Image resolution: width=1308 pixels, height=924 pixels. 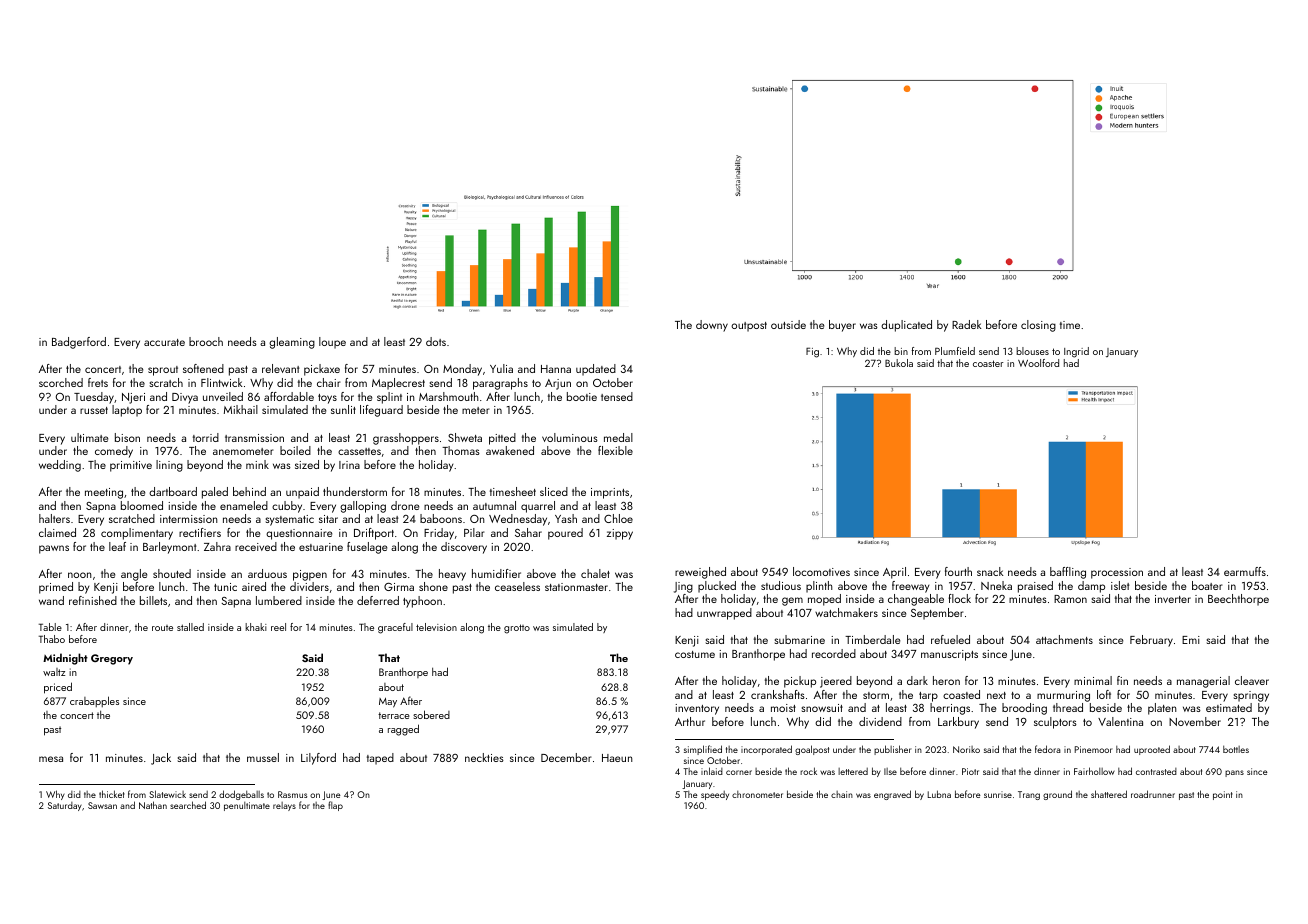 I want to click on Trang, so click(x=1029, y=795).
